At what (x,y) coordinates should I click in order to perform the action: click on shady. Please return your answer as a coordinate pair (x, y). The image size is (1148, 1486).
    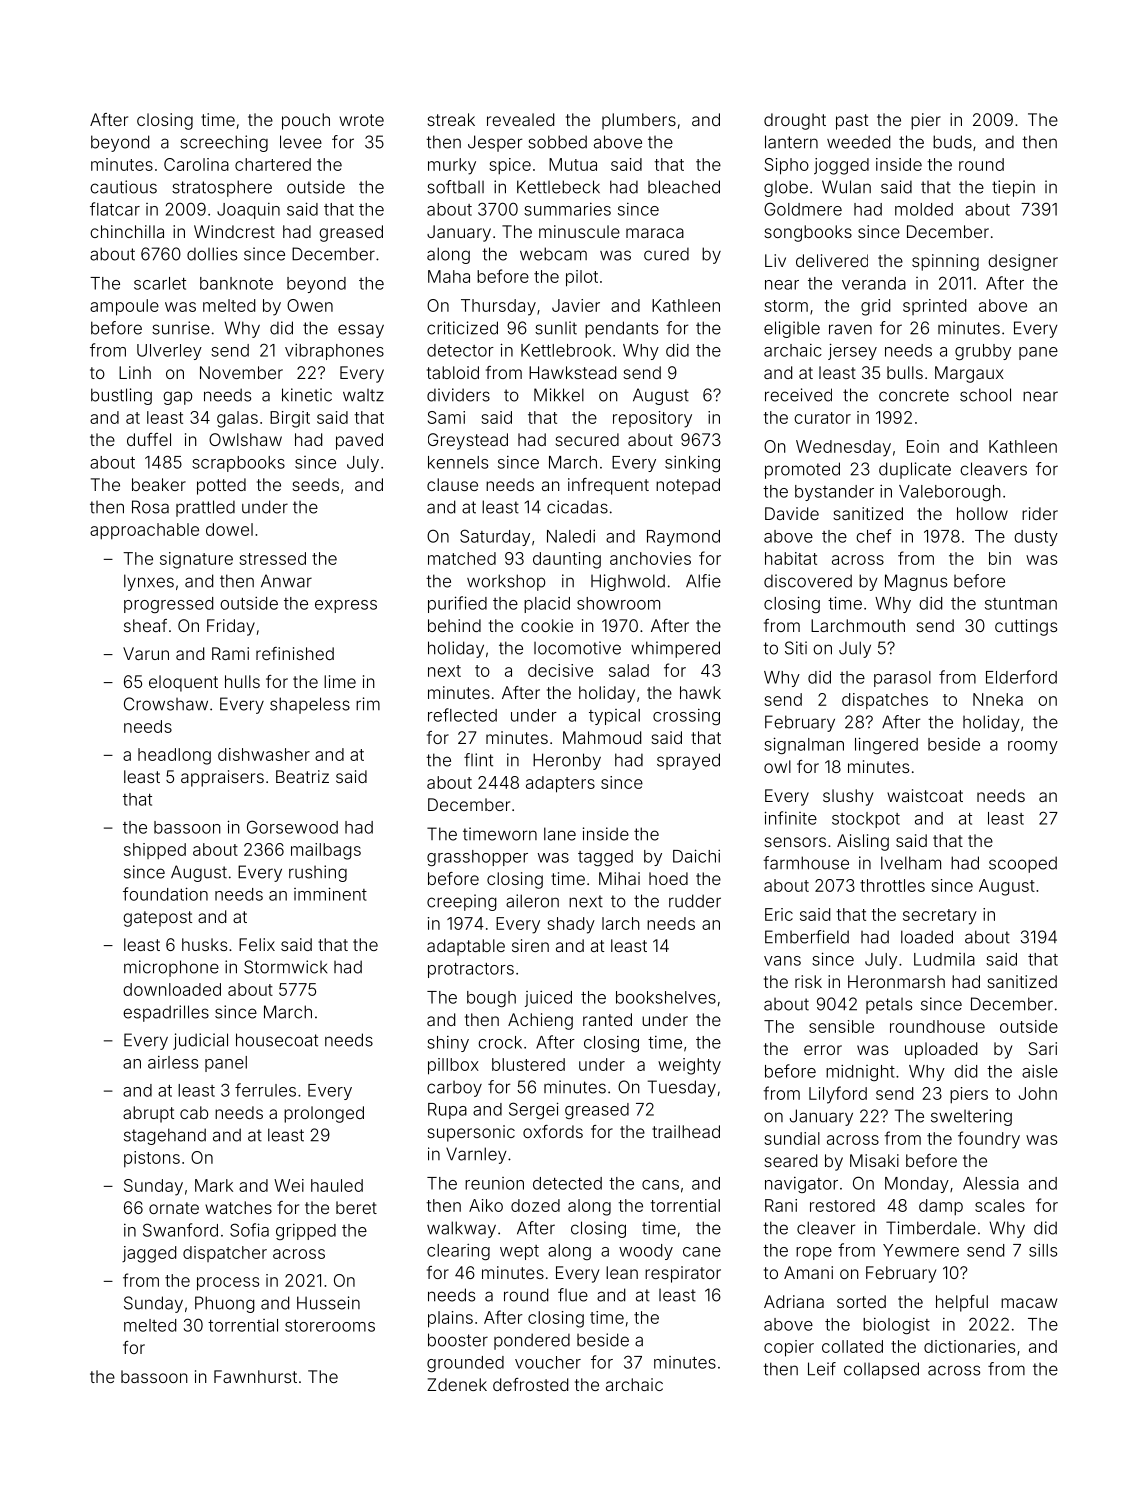
    Looking at the image, I should click on (571, 925).
